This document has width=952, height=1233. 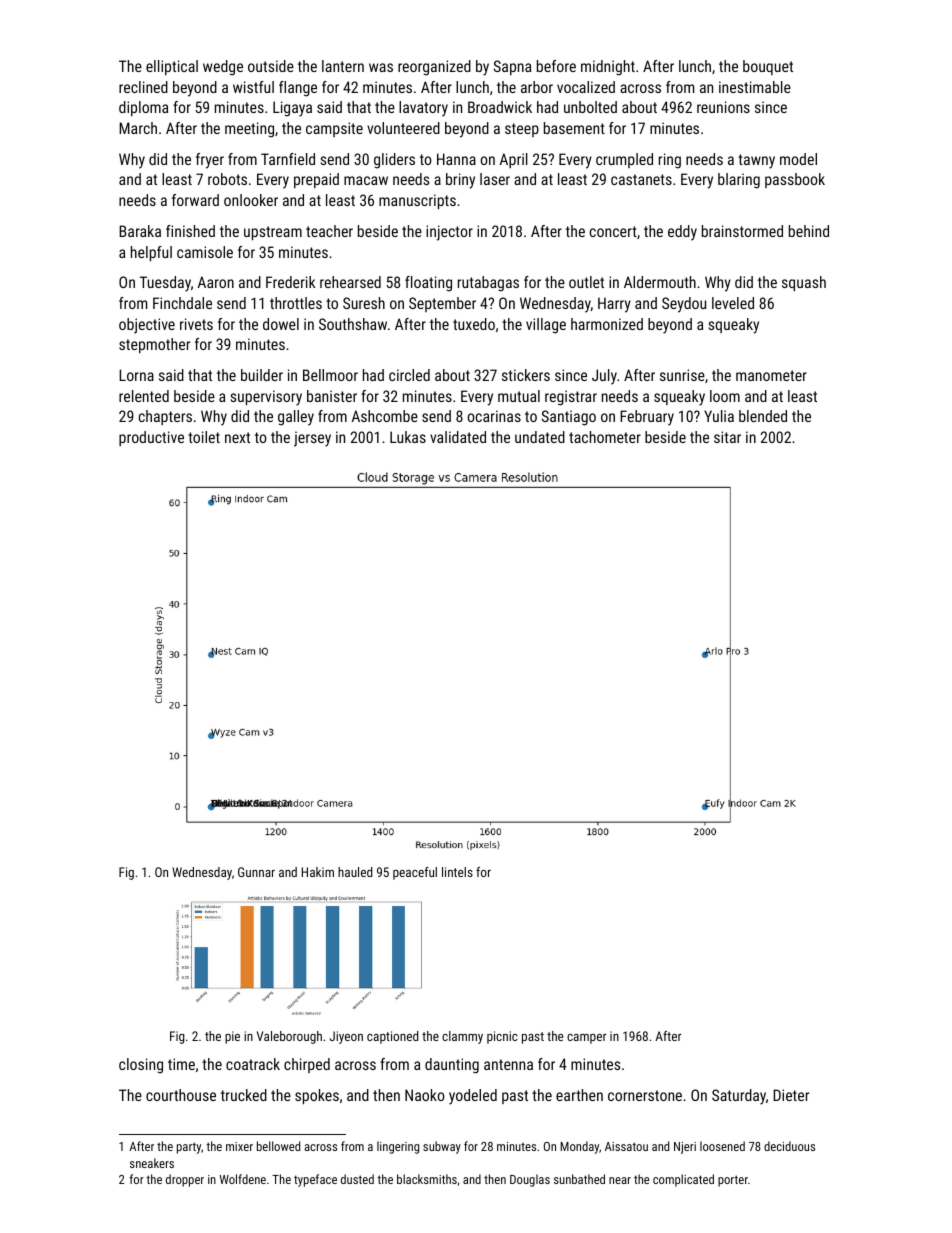 What do you see at coordinates (243, 1179) in the document?
I see `Wolfdene` at bounding box center [243, 1179].
